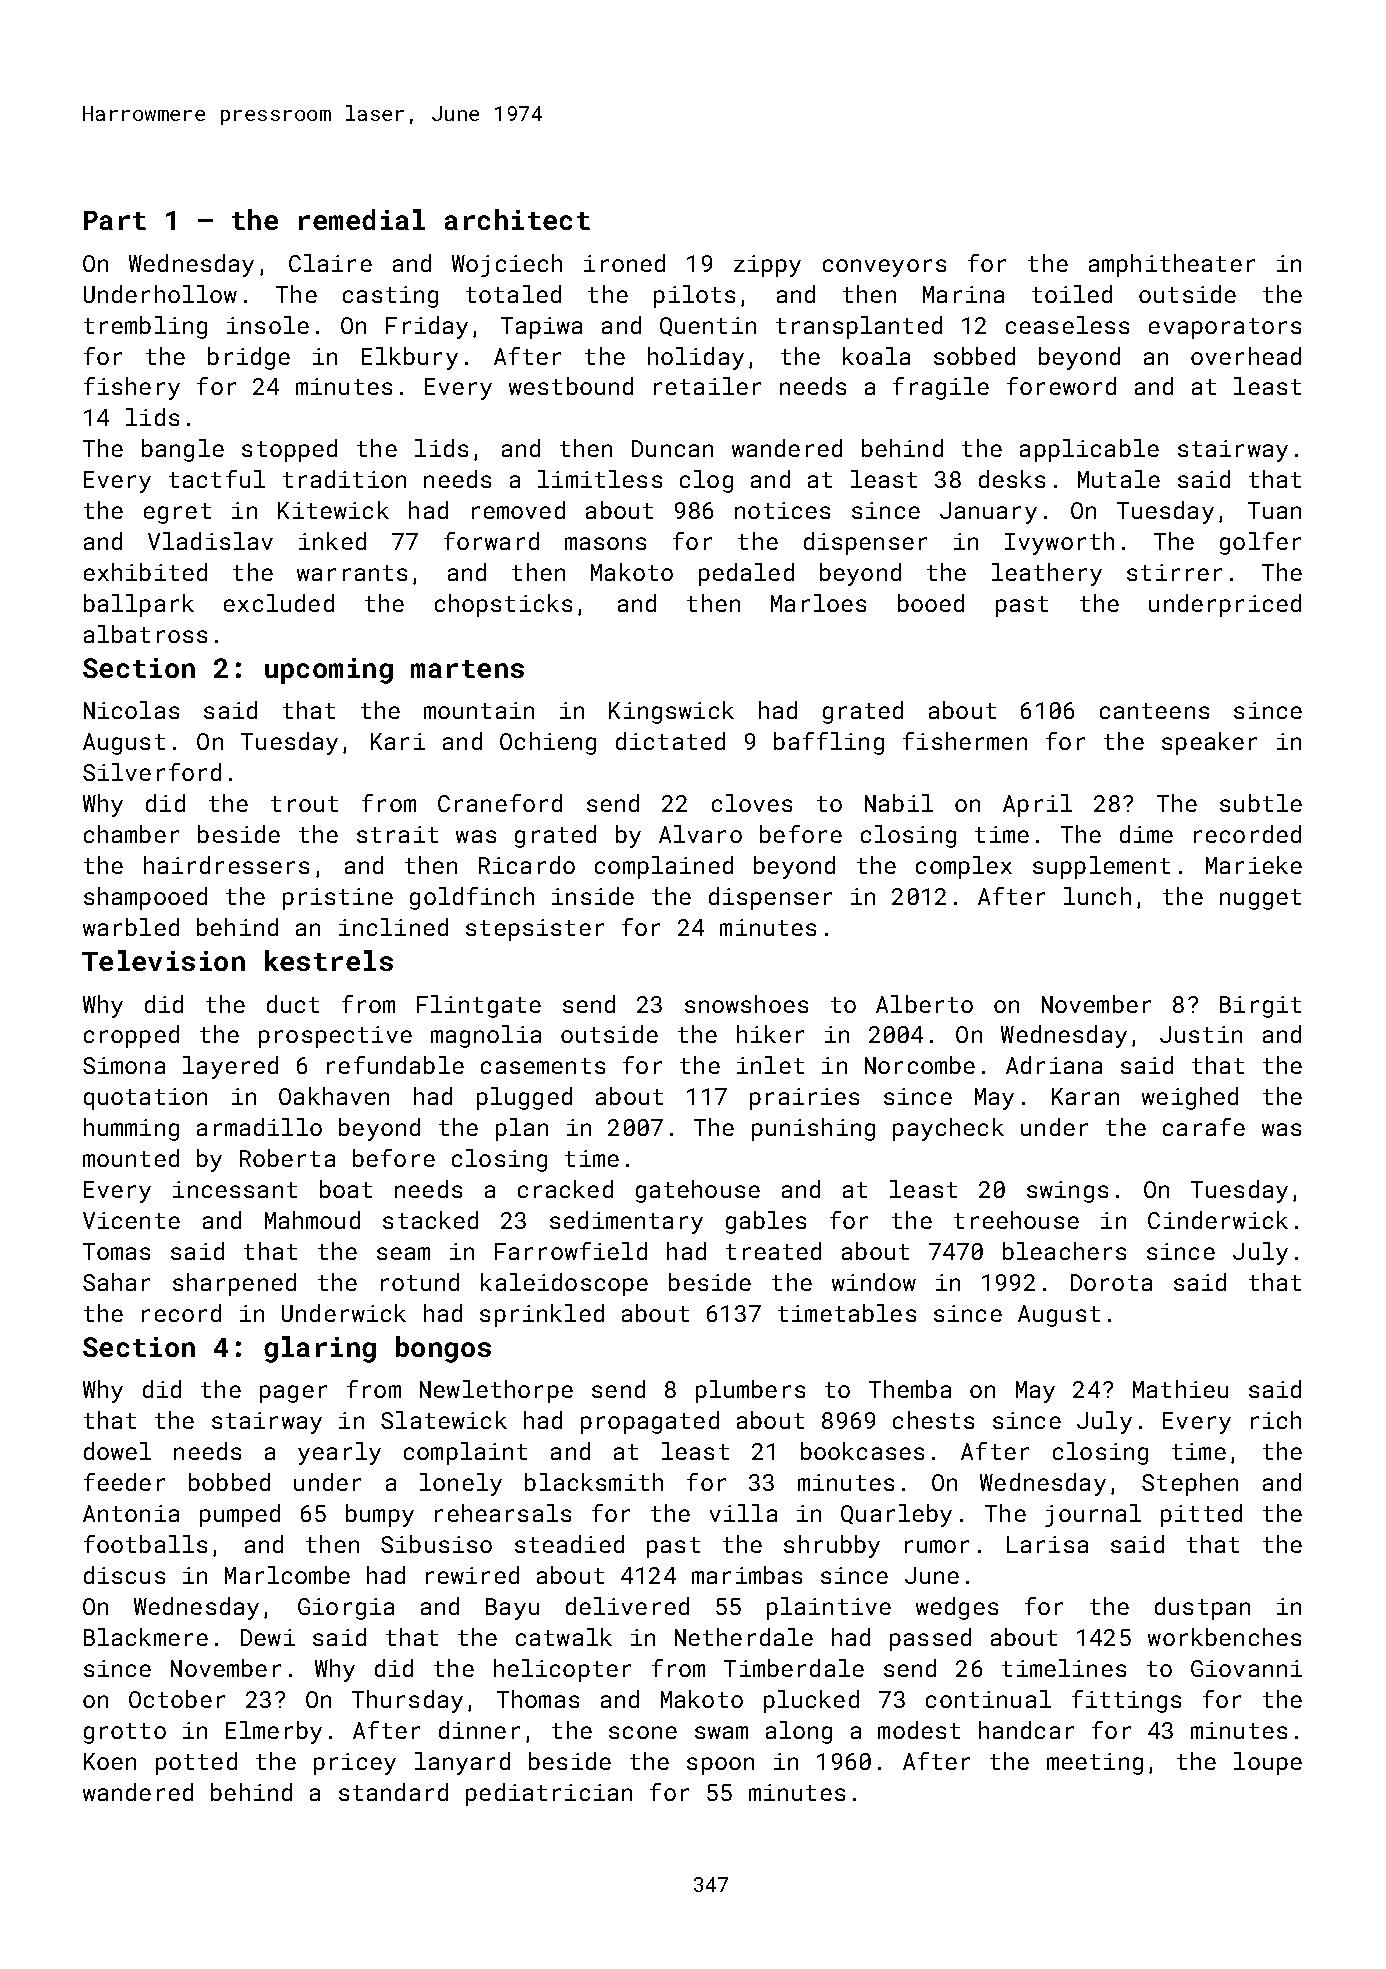 This image has height=1969, width=1386. I want to click on dowel, so click(117, 1451).
